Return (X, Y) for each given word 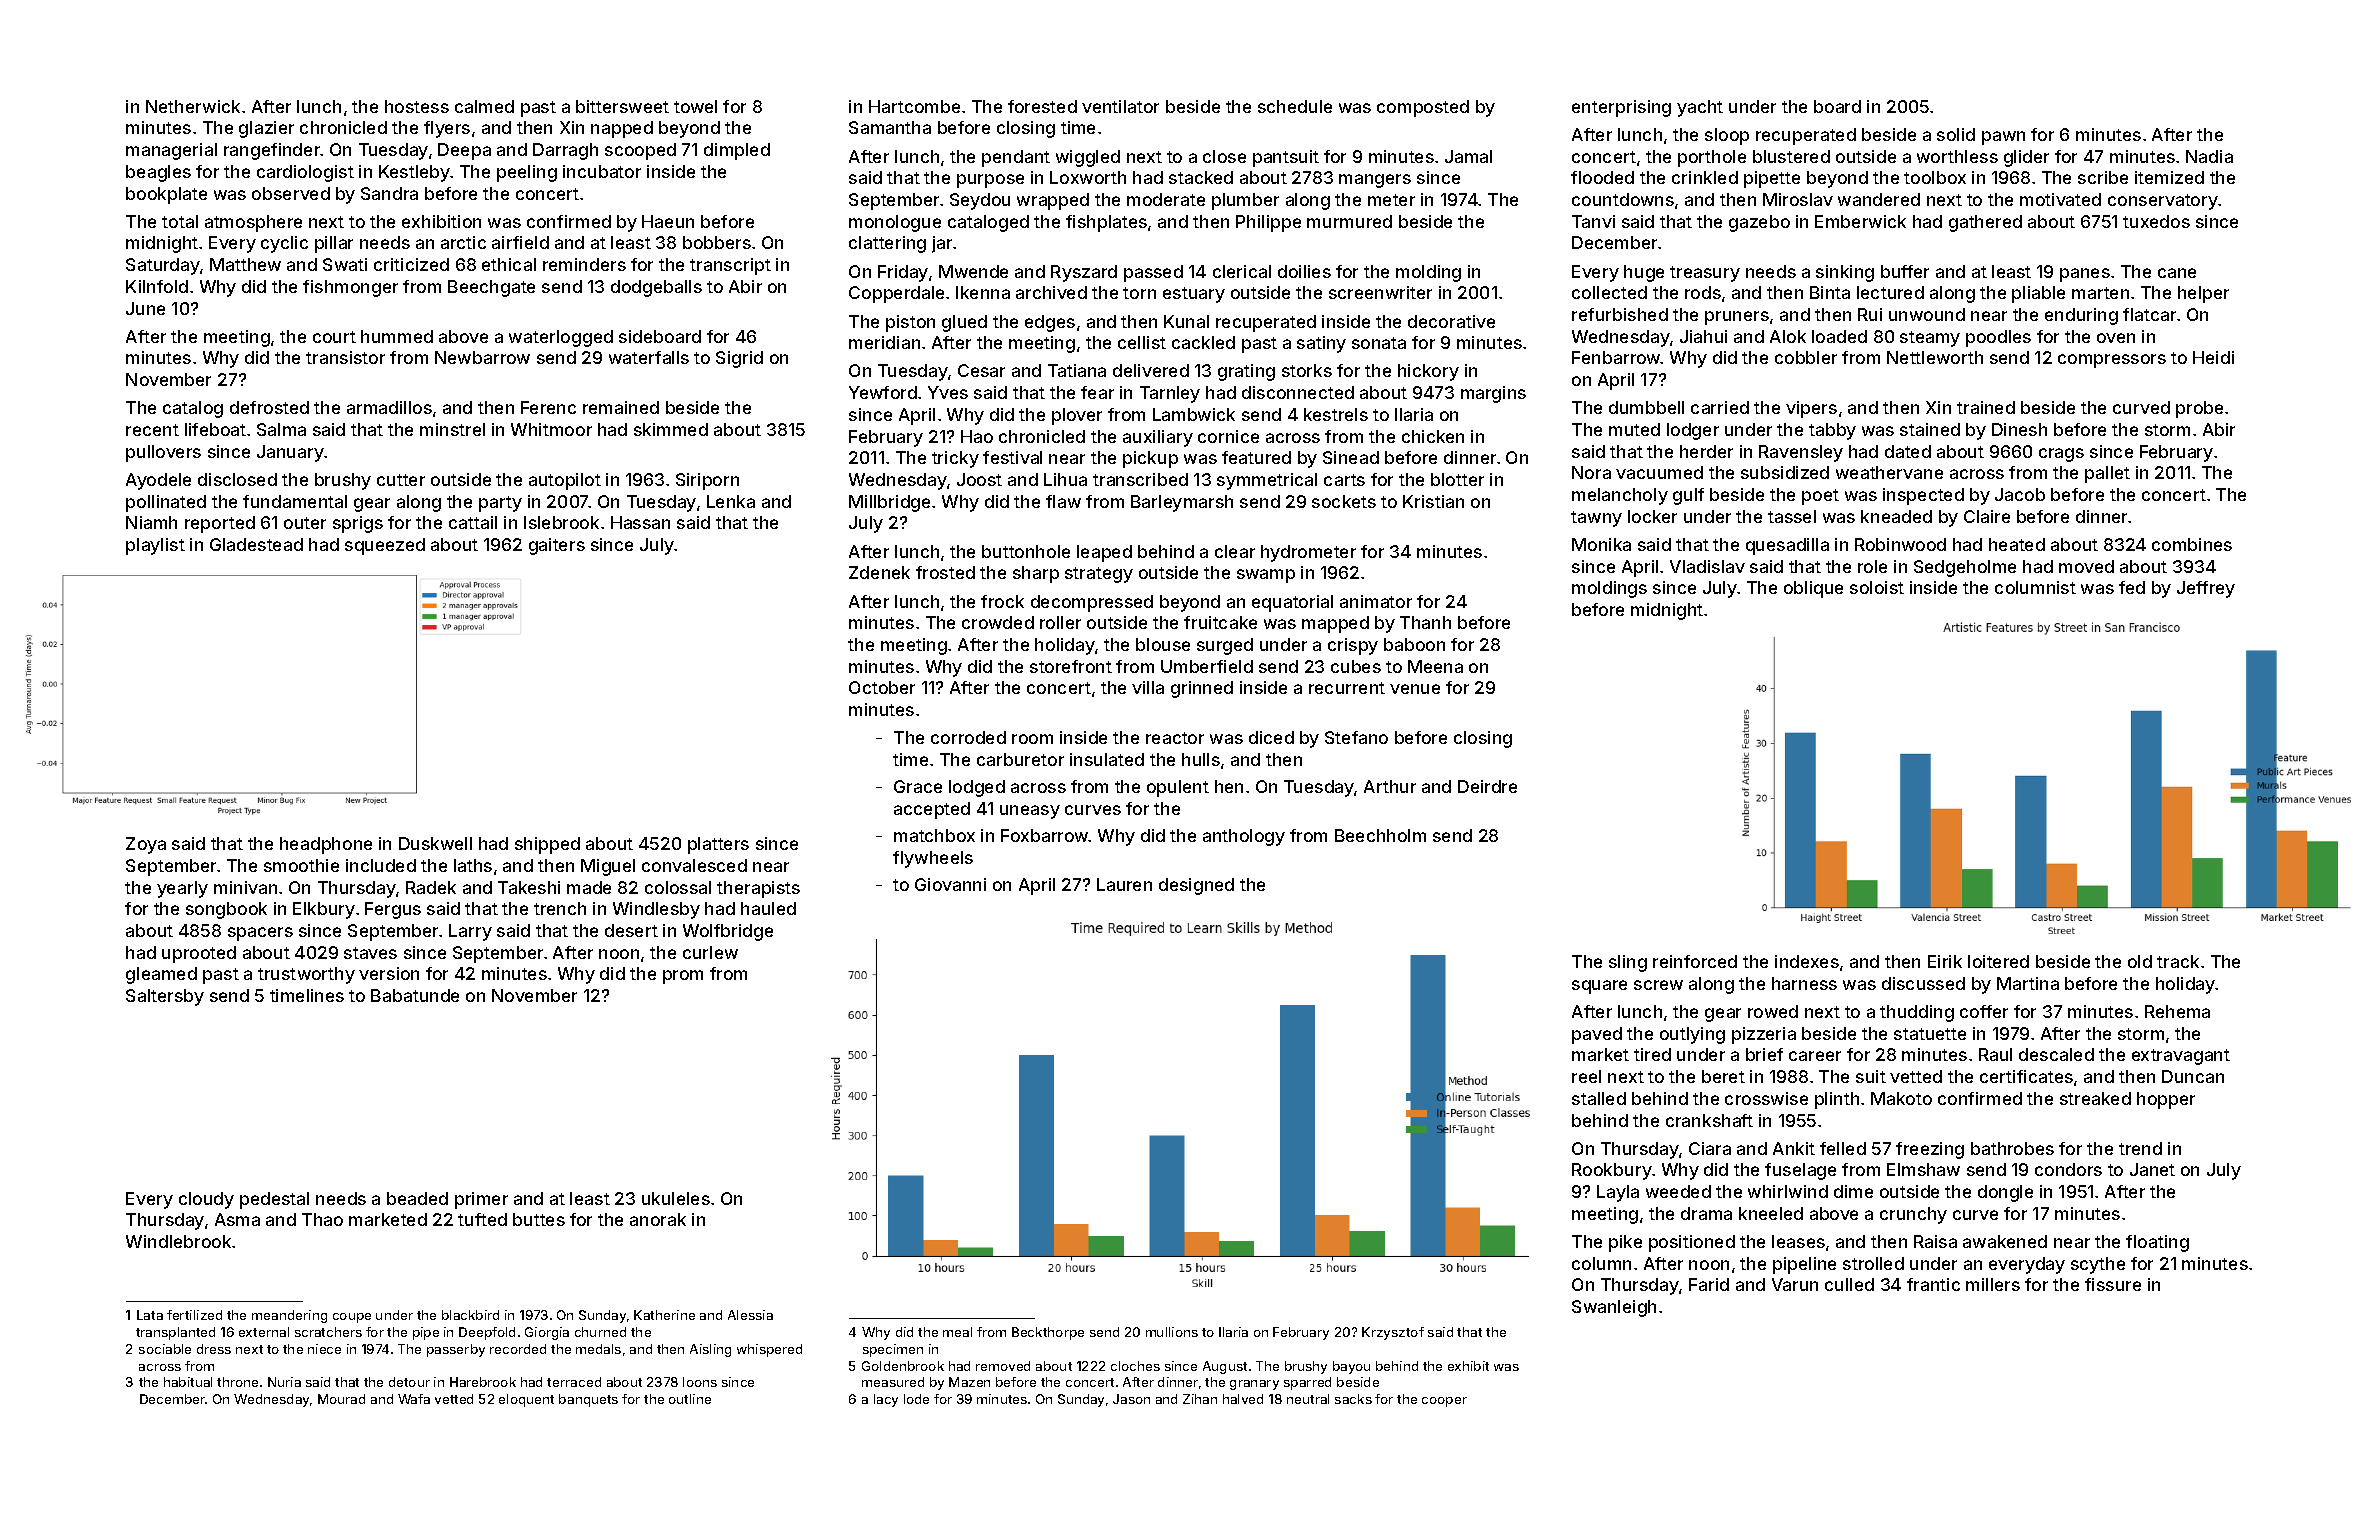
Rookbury (1612, 1171)
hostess (417, 106)
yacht (1700, 108)
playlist (155, 546)
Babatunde (415, 995)
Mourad (341, 1399)
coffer (1984, 1011)
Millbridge (889, 503)
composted (1423, 108)
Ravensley (1801, 453)
